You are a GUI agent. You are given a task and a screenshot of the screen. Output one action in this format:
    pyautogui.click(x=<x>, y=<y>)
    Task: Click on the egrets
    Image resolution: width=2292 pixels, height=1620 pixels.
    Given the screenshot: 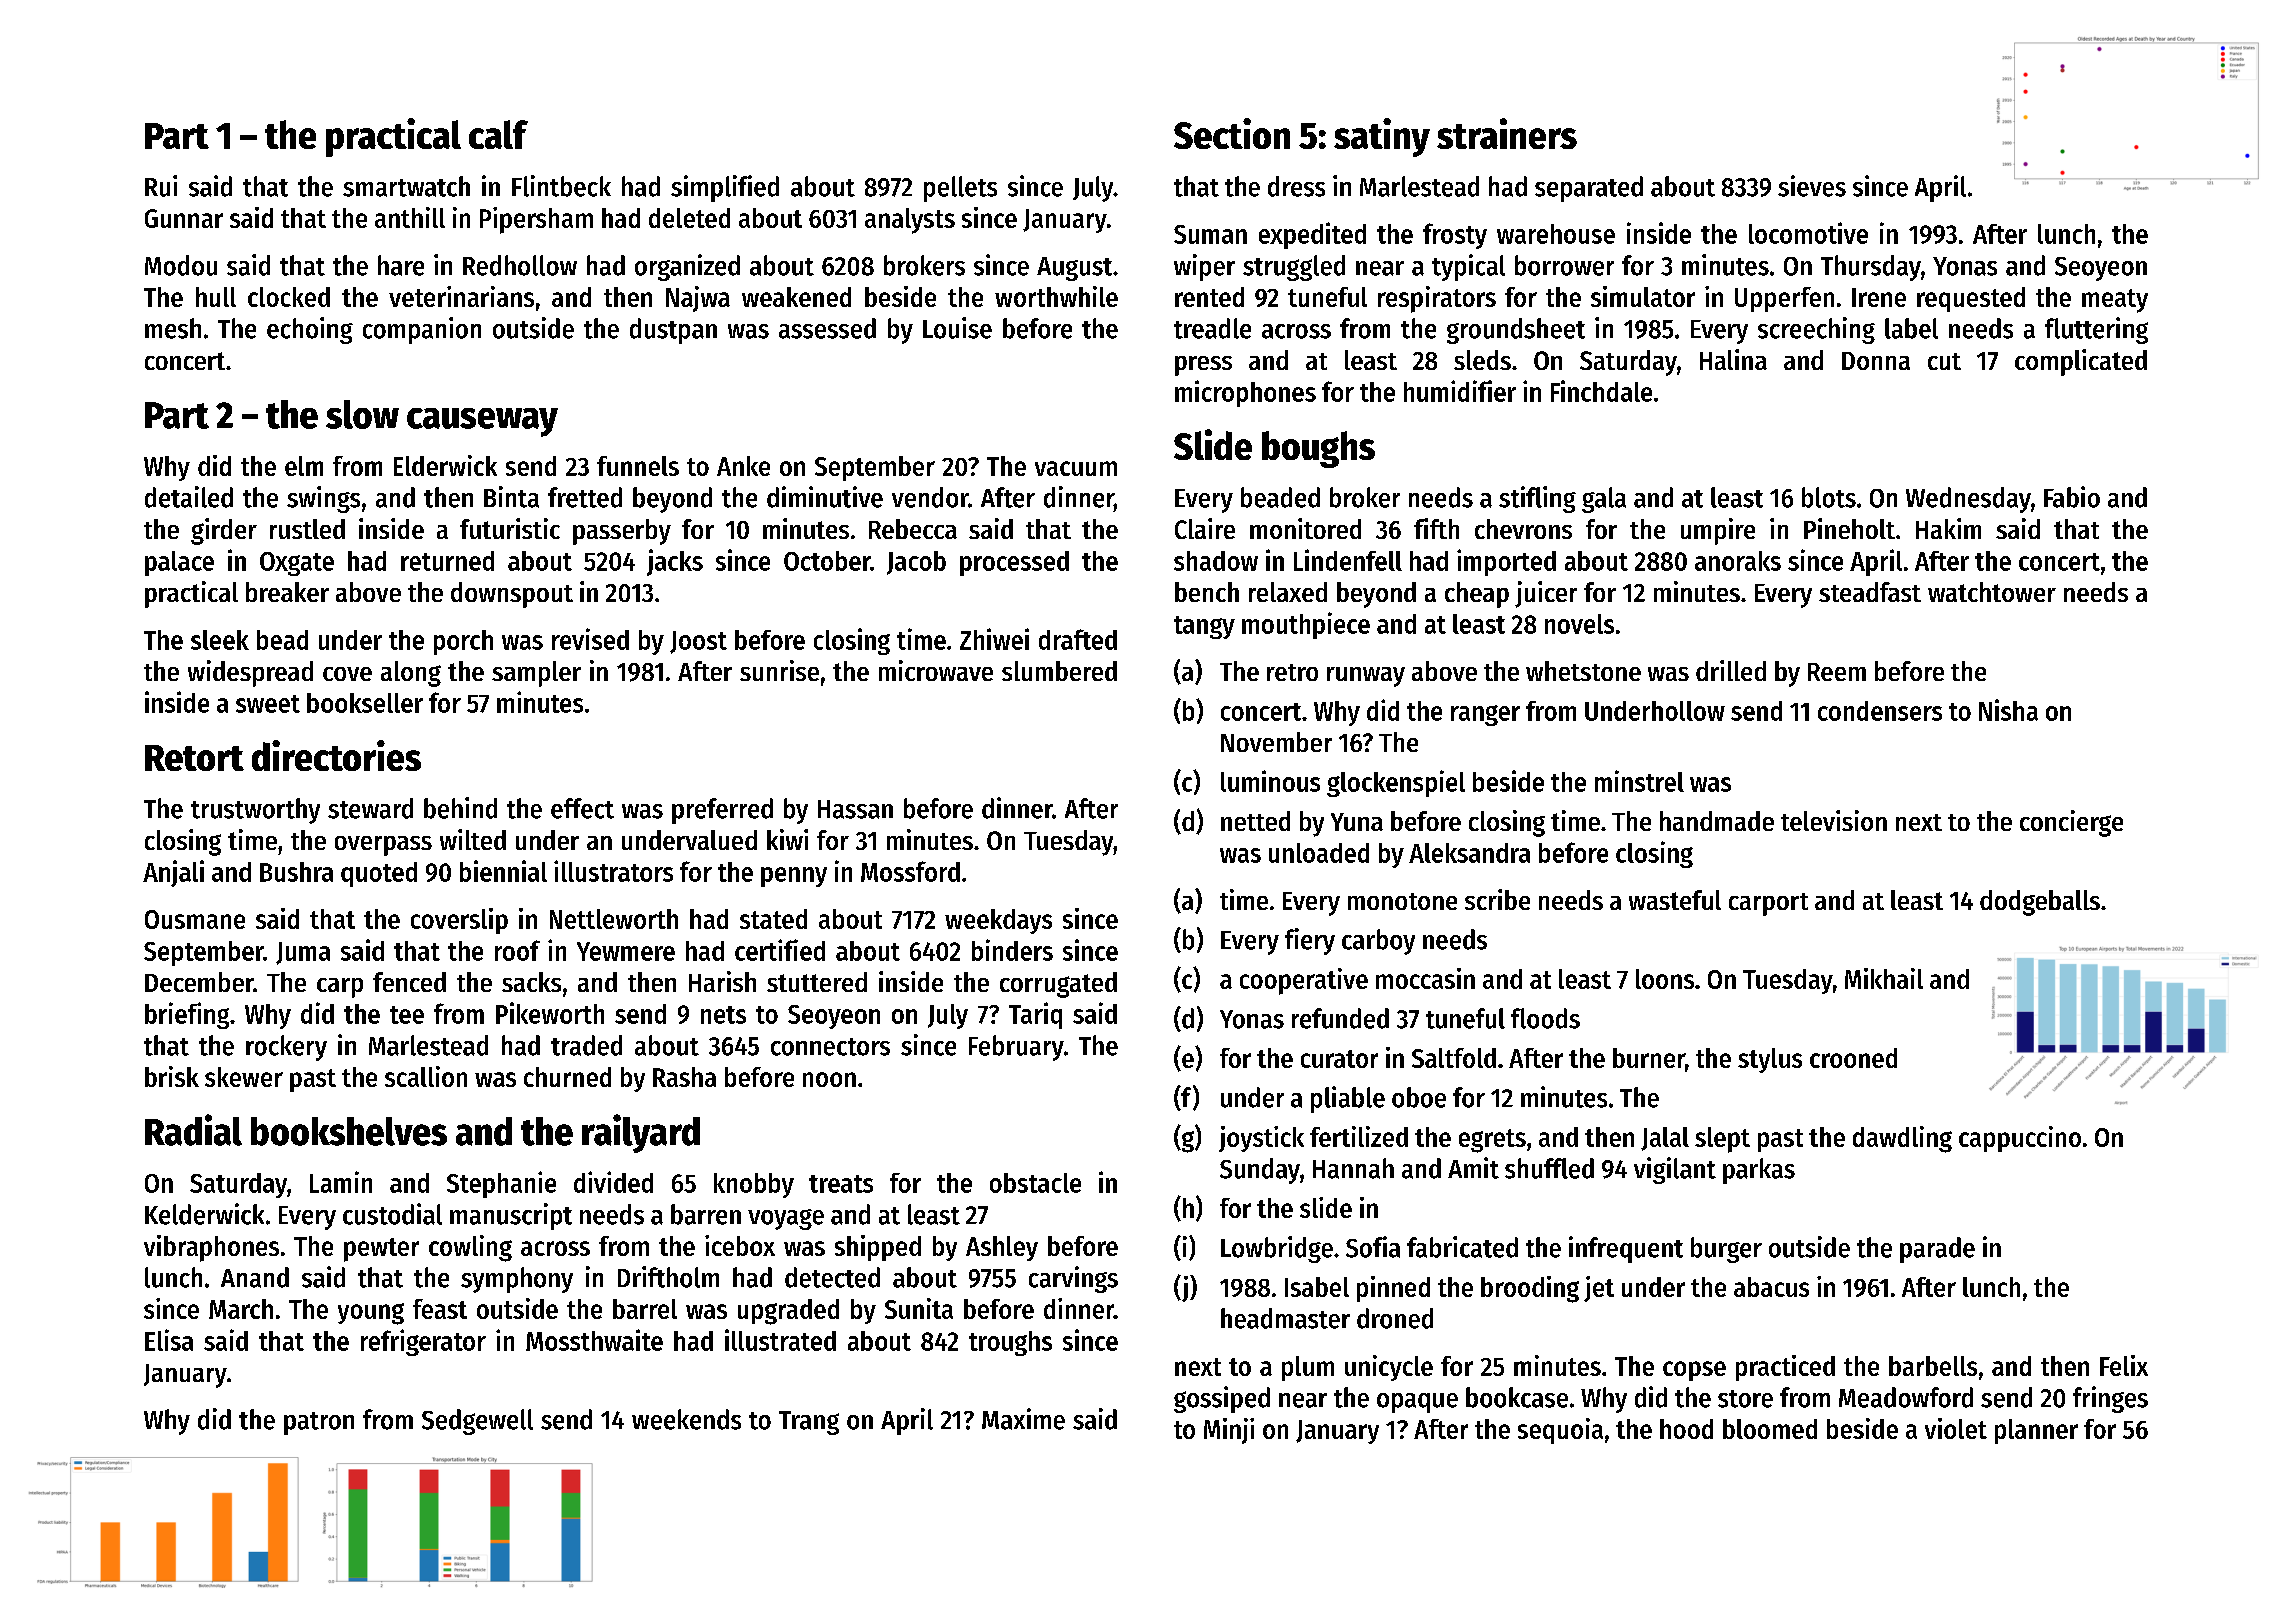 What is the action you would take?
    pyautogui.click(x=1492, y=1141)
